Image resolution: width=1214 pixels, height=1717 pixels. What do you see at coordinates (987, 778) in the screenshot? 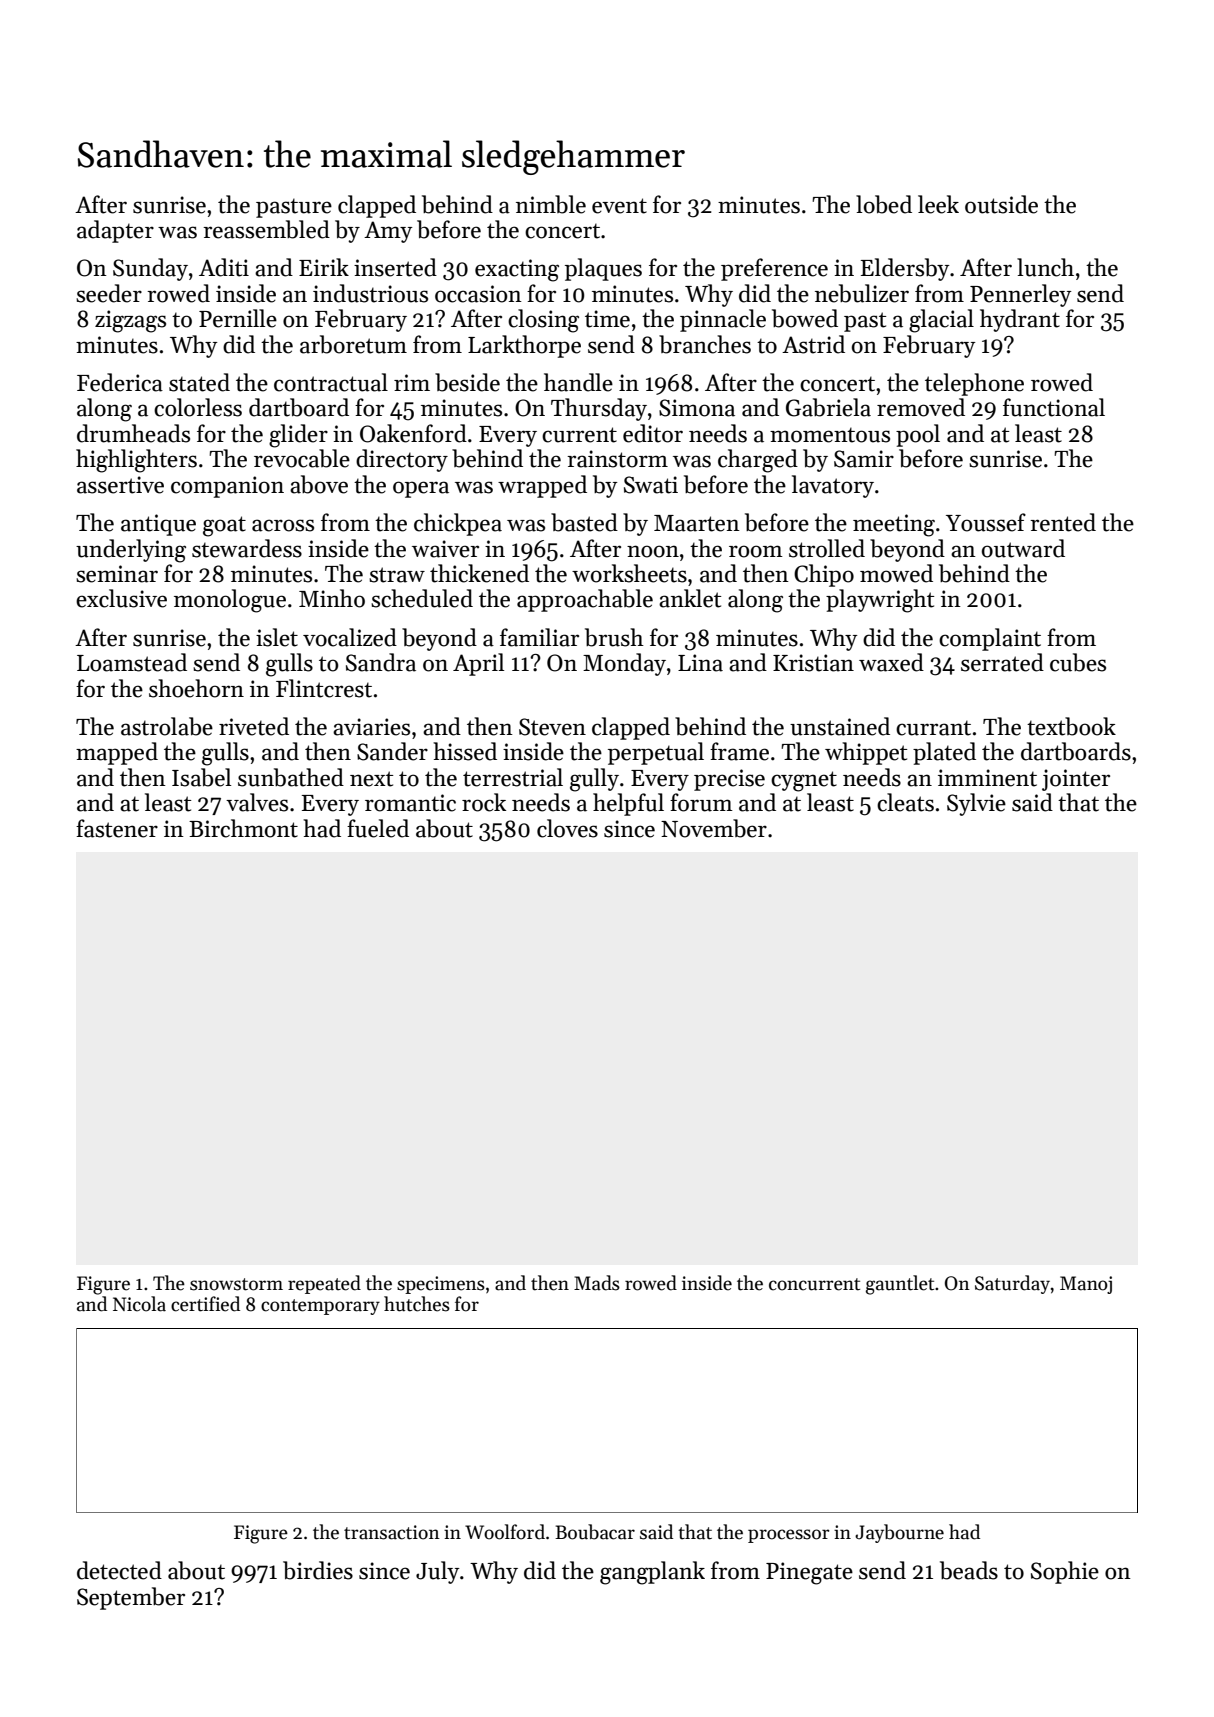
I see `imminent` at bounding box center [987, 778].
